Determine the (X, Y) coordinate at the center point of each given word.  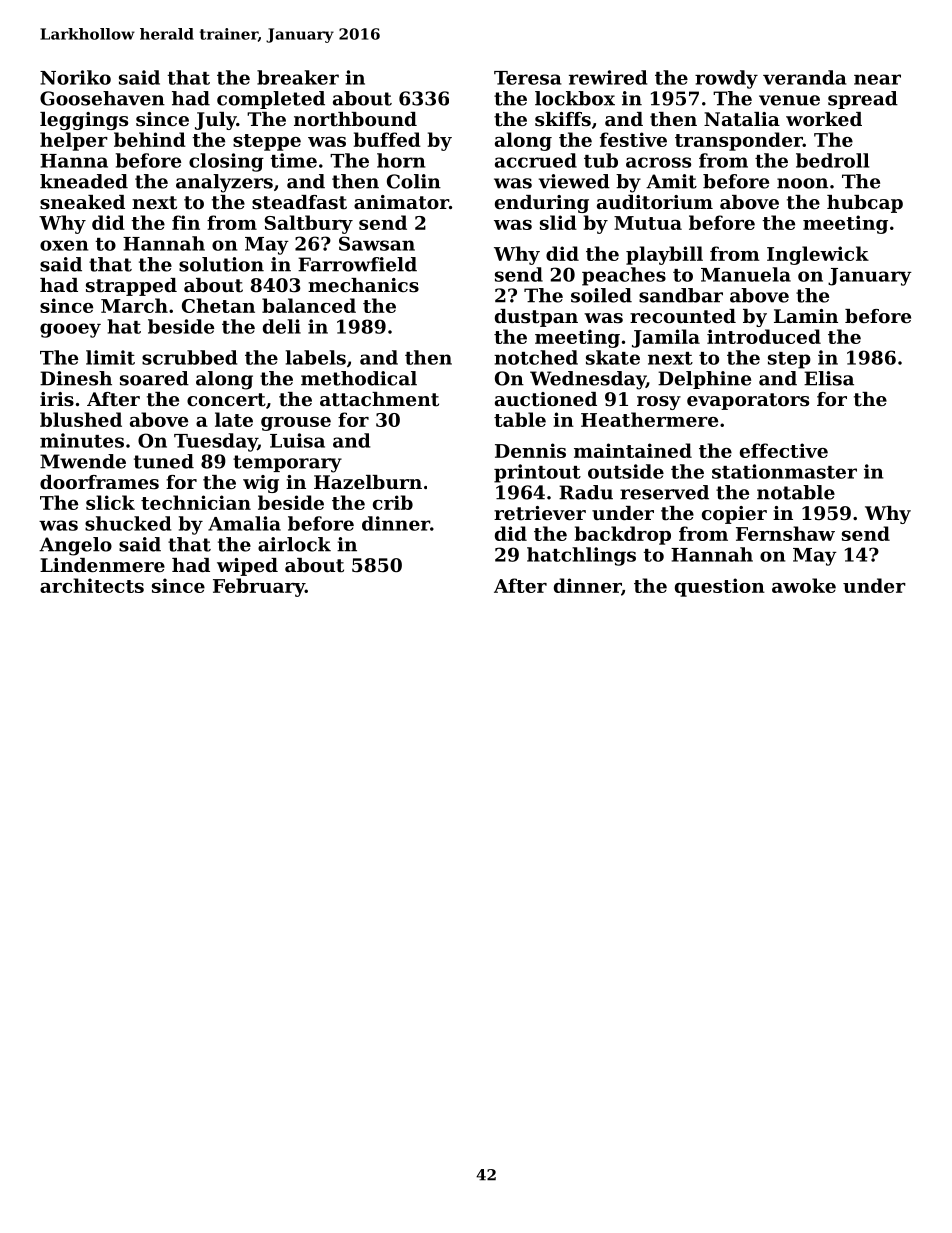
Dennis (530, 450)
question (720, 587)
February (259, 587)
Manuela (746, 274)
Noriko (75, 77)
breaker (298, 77)
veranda (805, 77)
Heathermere (649, 419)
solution (221, 264)
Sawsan (377, 243)
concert (226, 400)
